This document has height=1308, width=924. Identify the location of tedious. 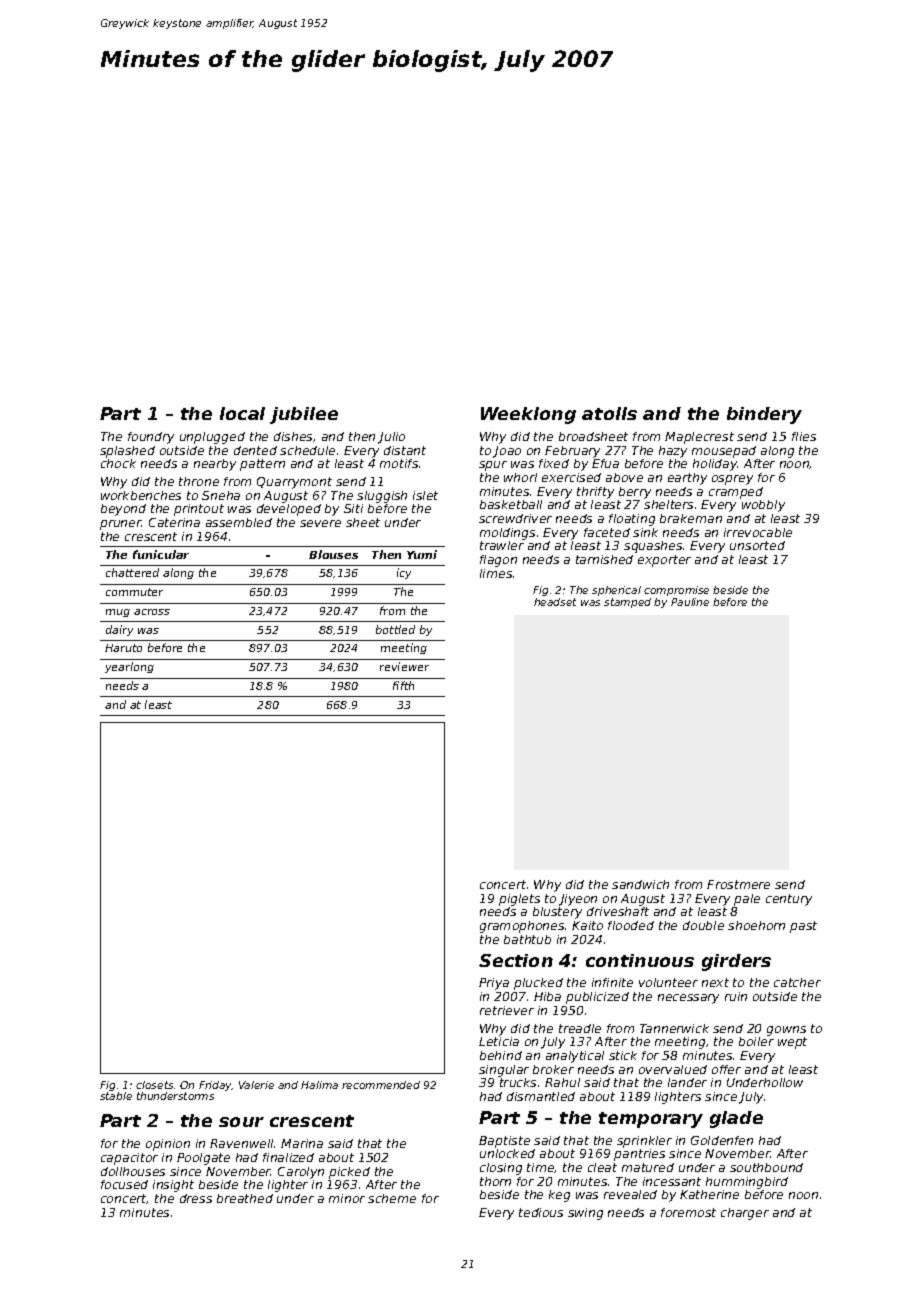
(541, 1212).
